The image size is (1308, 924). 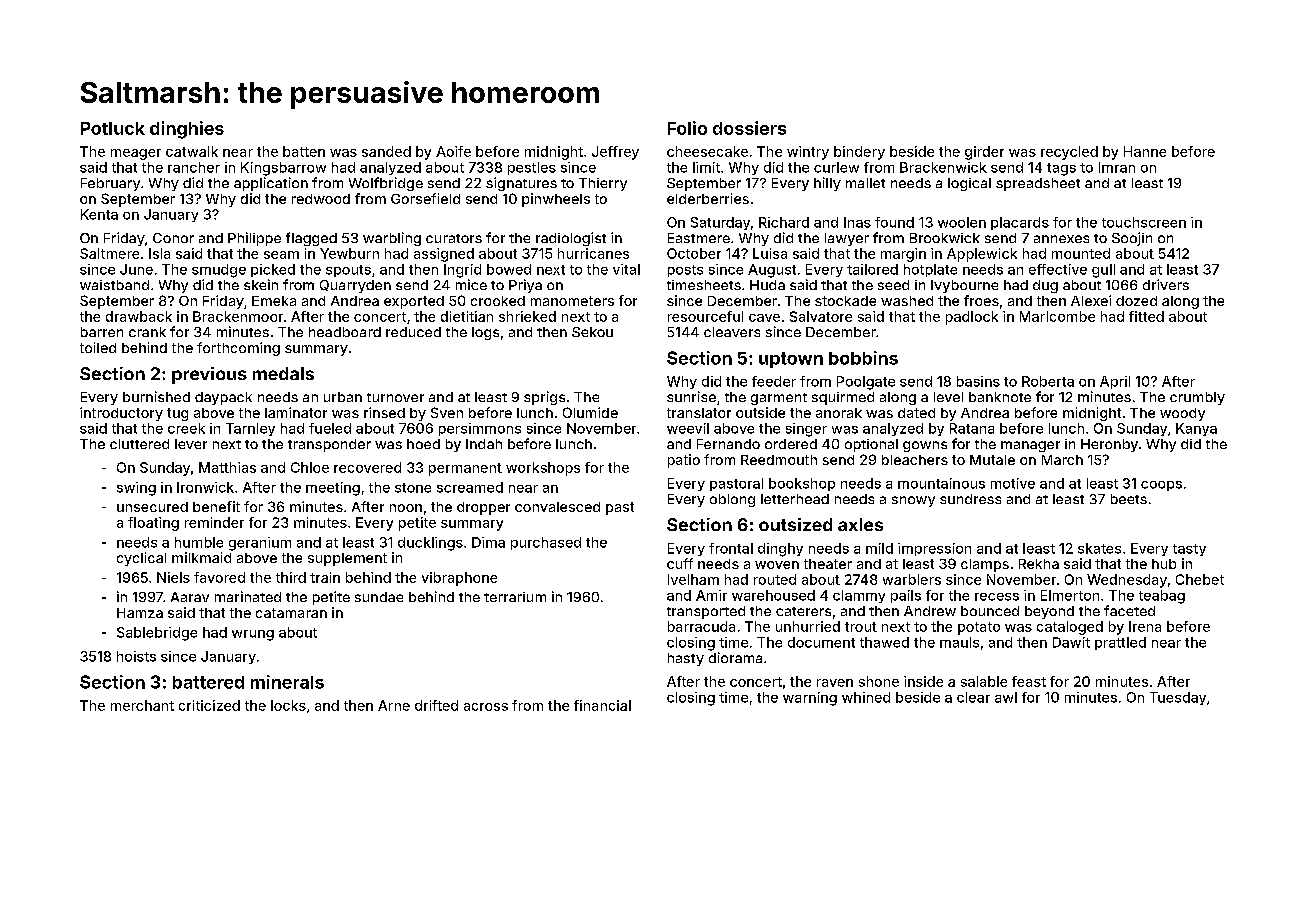 I want to click on dinghies, so click(x=187, y=130).
